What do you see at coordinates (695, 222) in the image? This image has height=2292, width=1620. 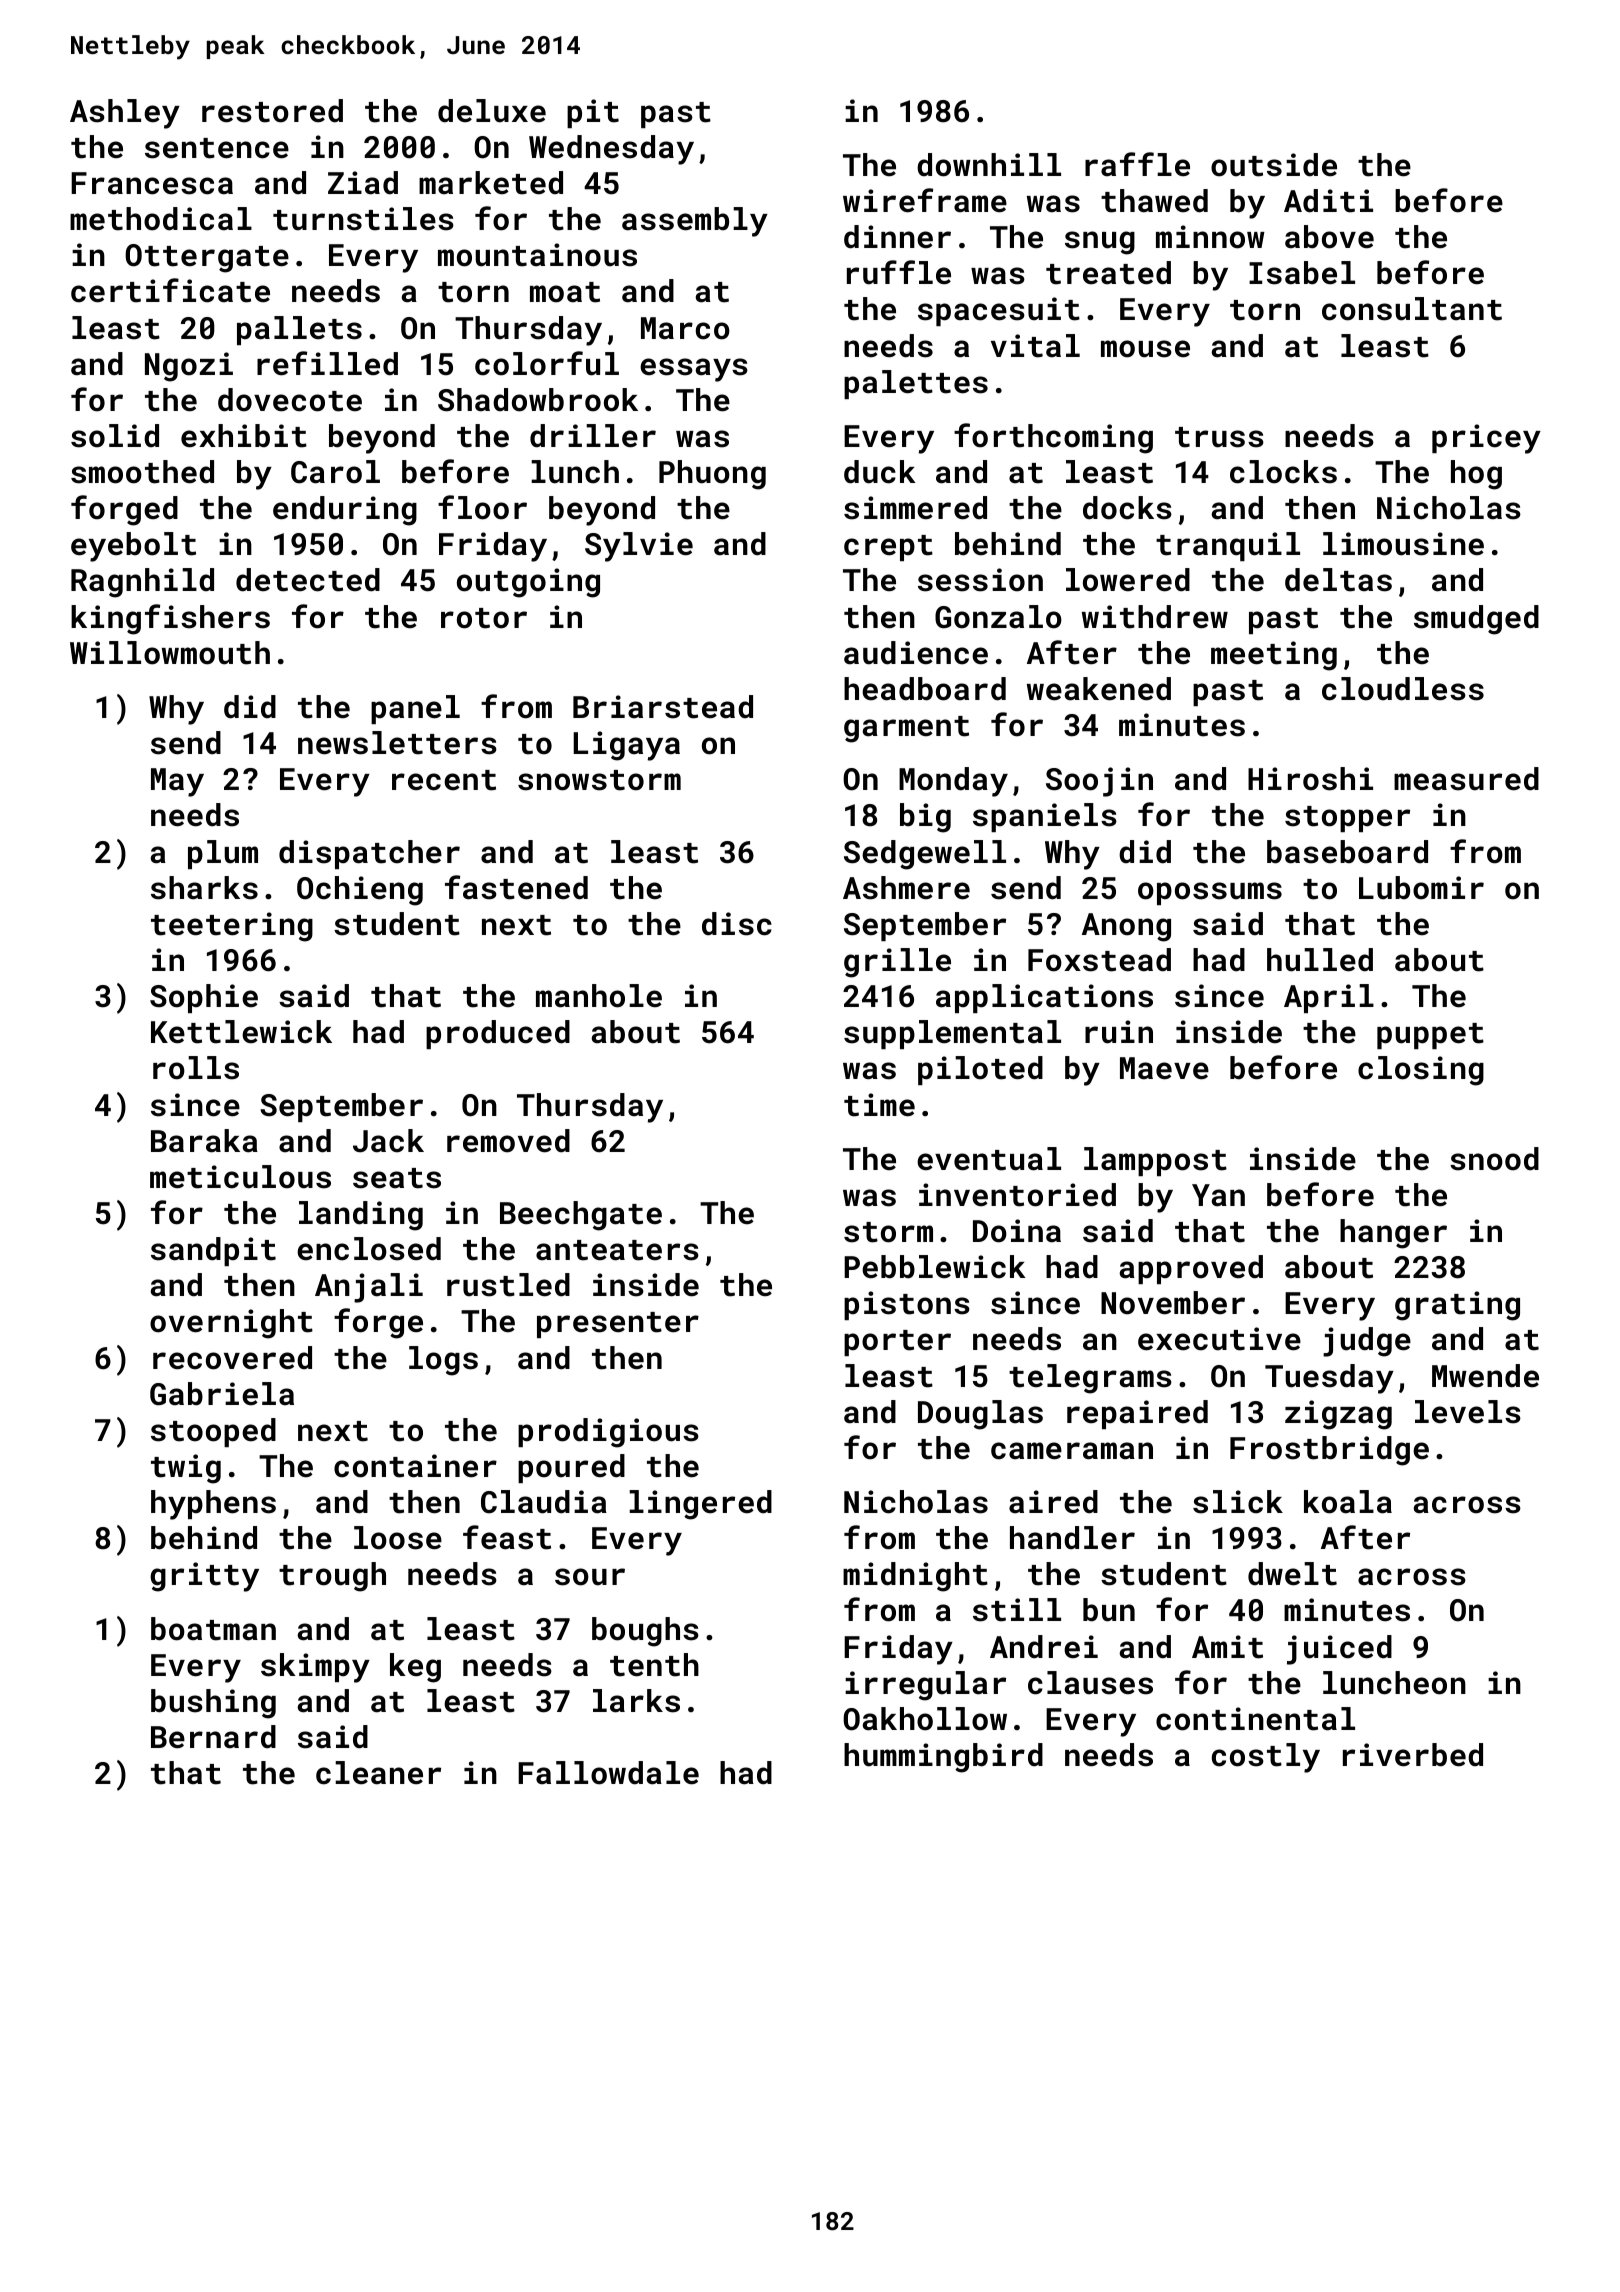 I see `assembly` at bounding box center [695, 222].
